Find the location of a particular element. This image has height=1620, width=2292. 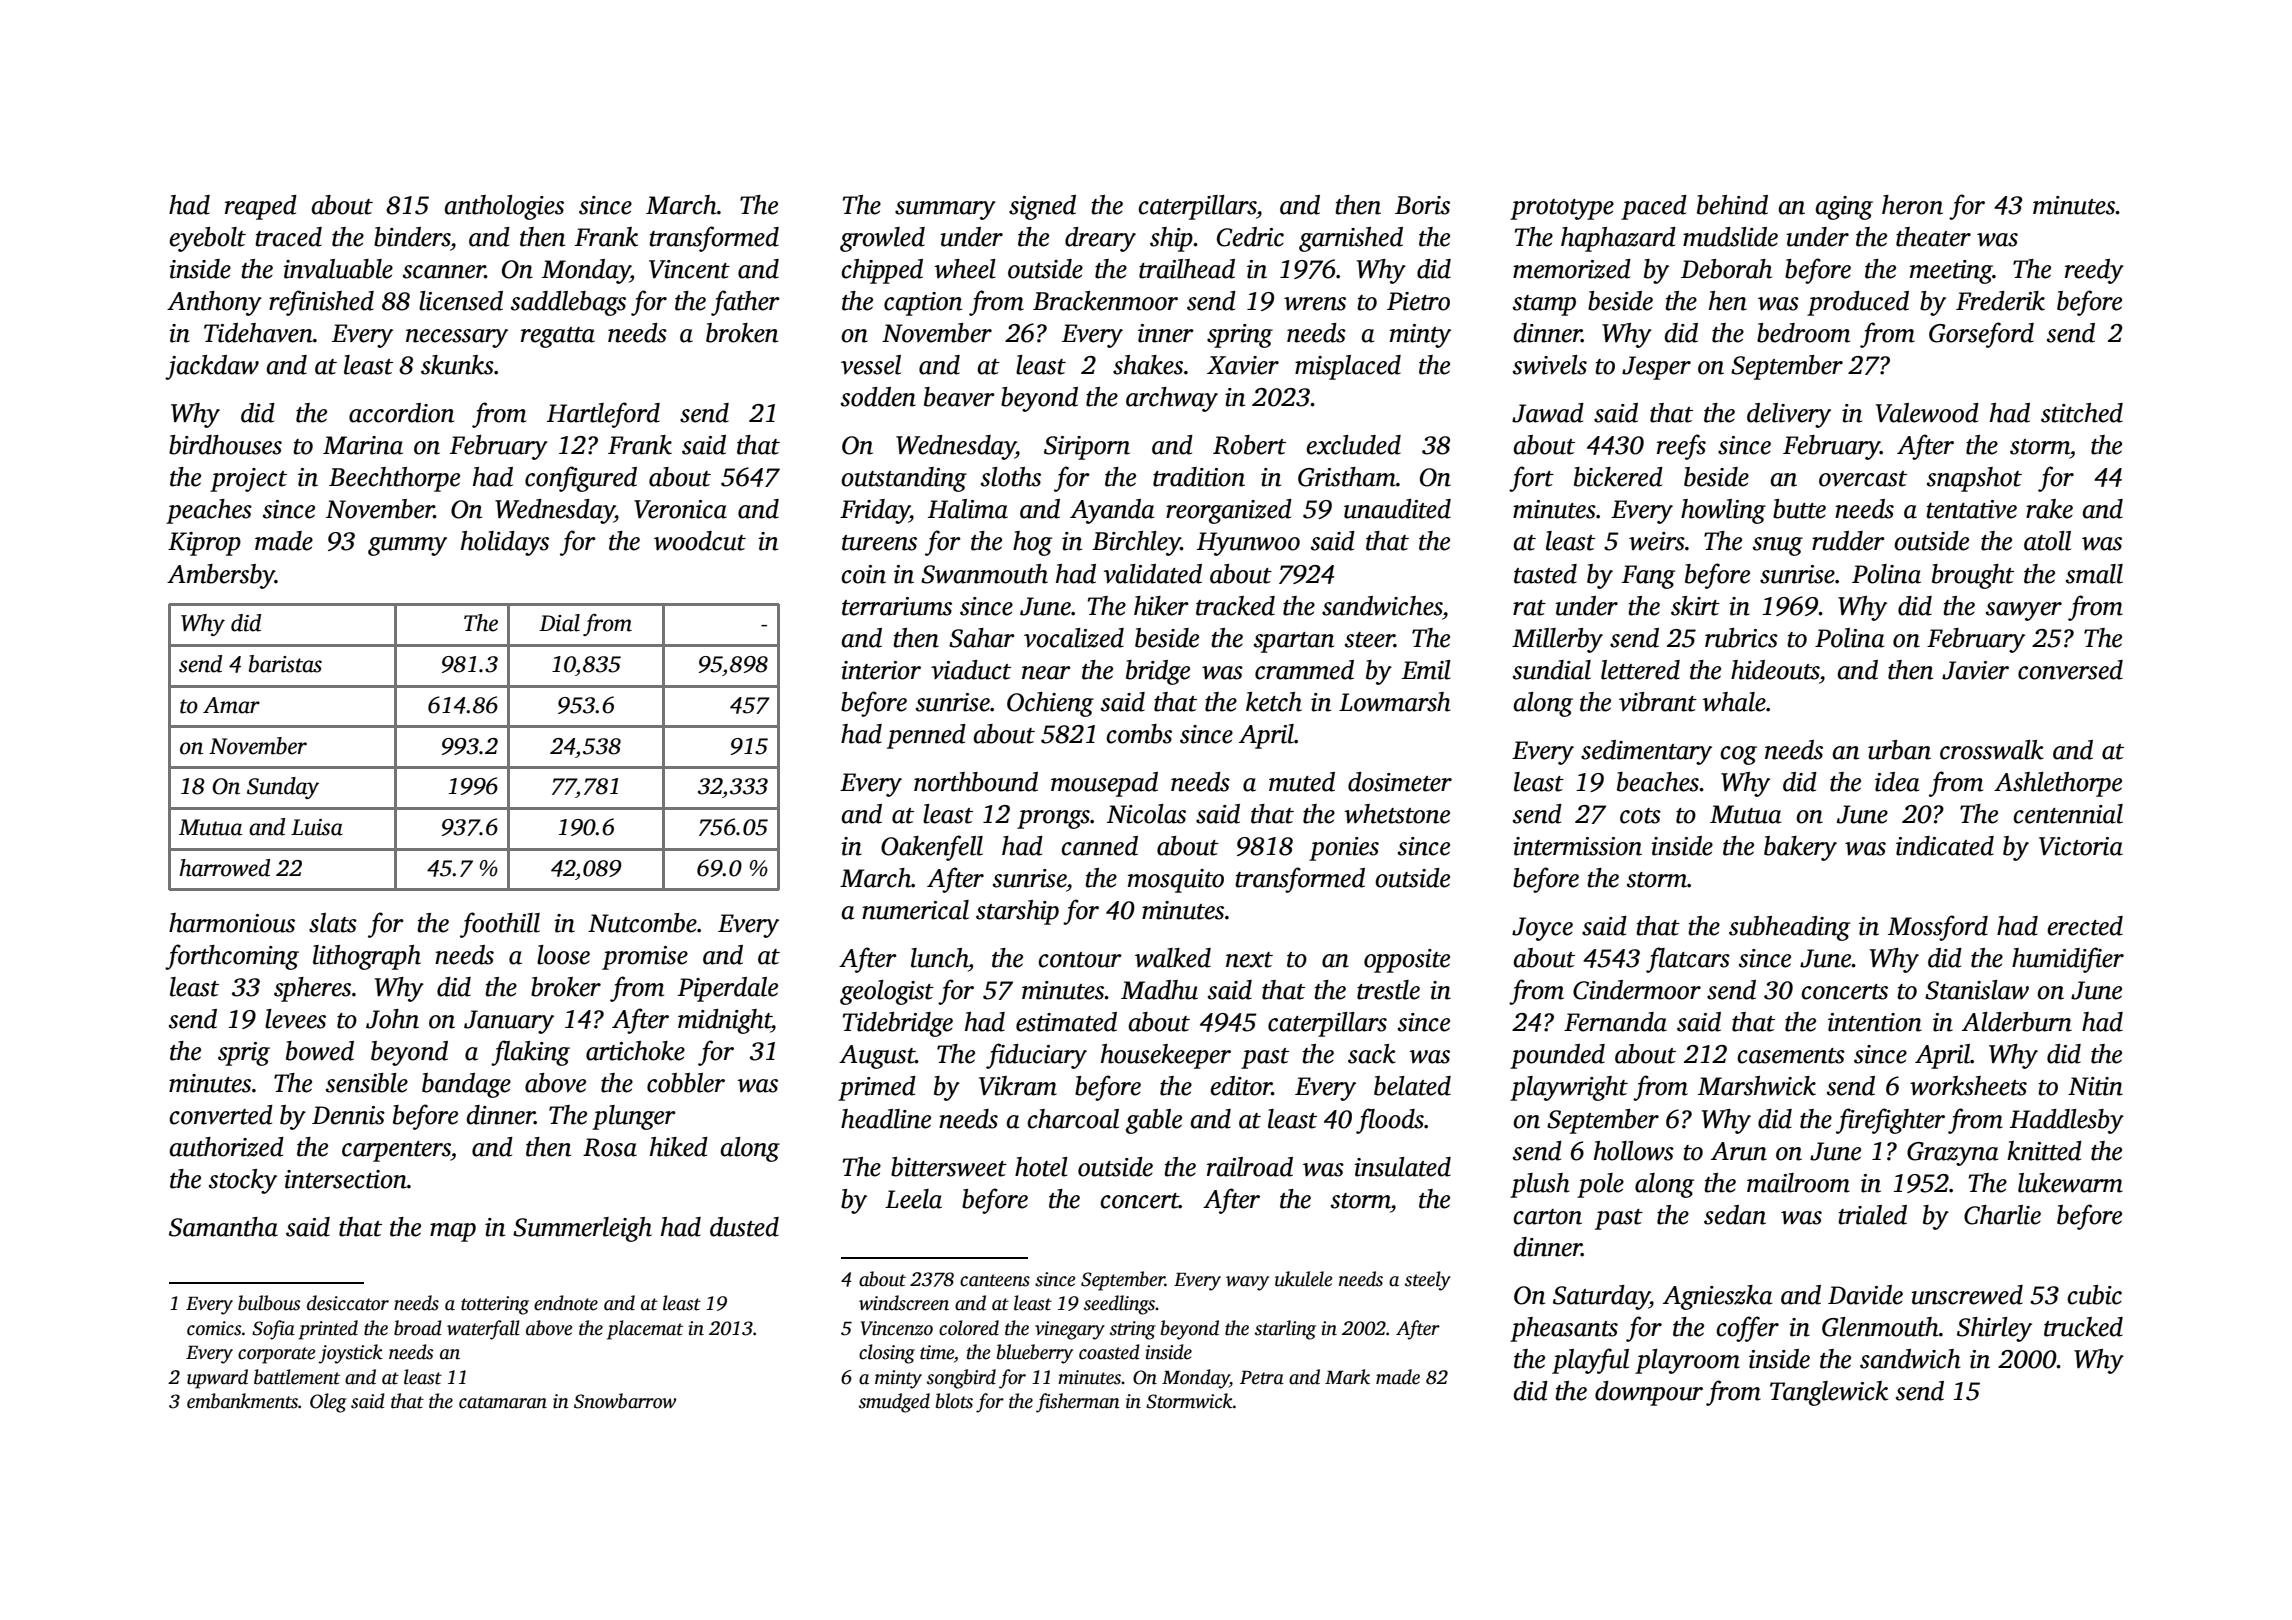

vessel is located at coordinates (871, 365).
